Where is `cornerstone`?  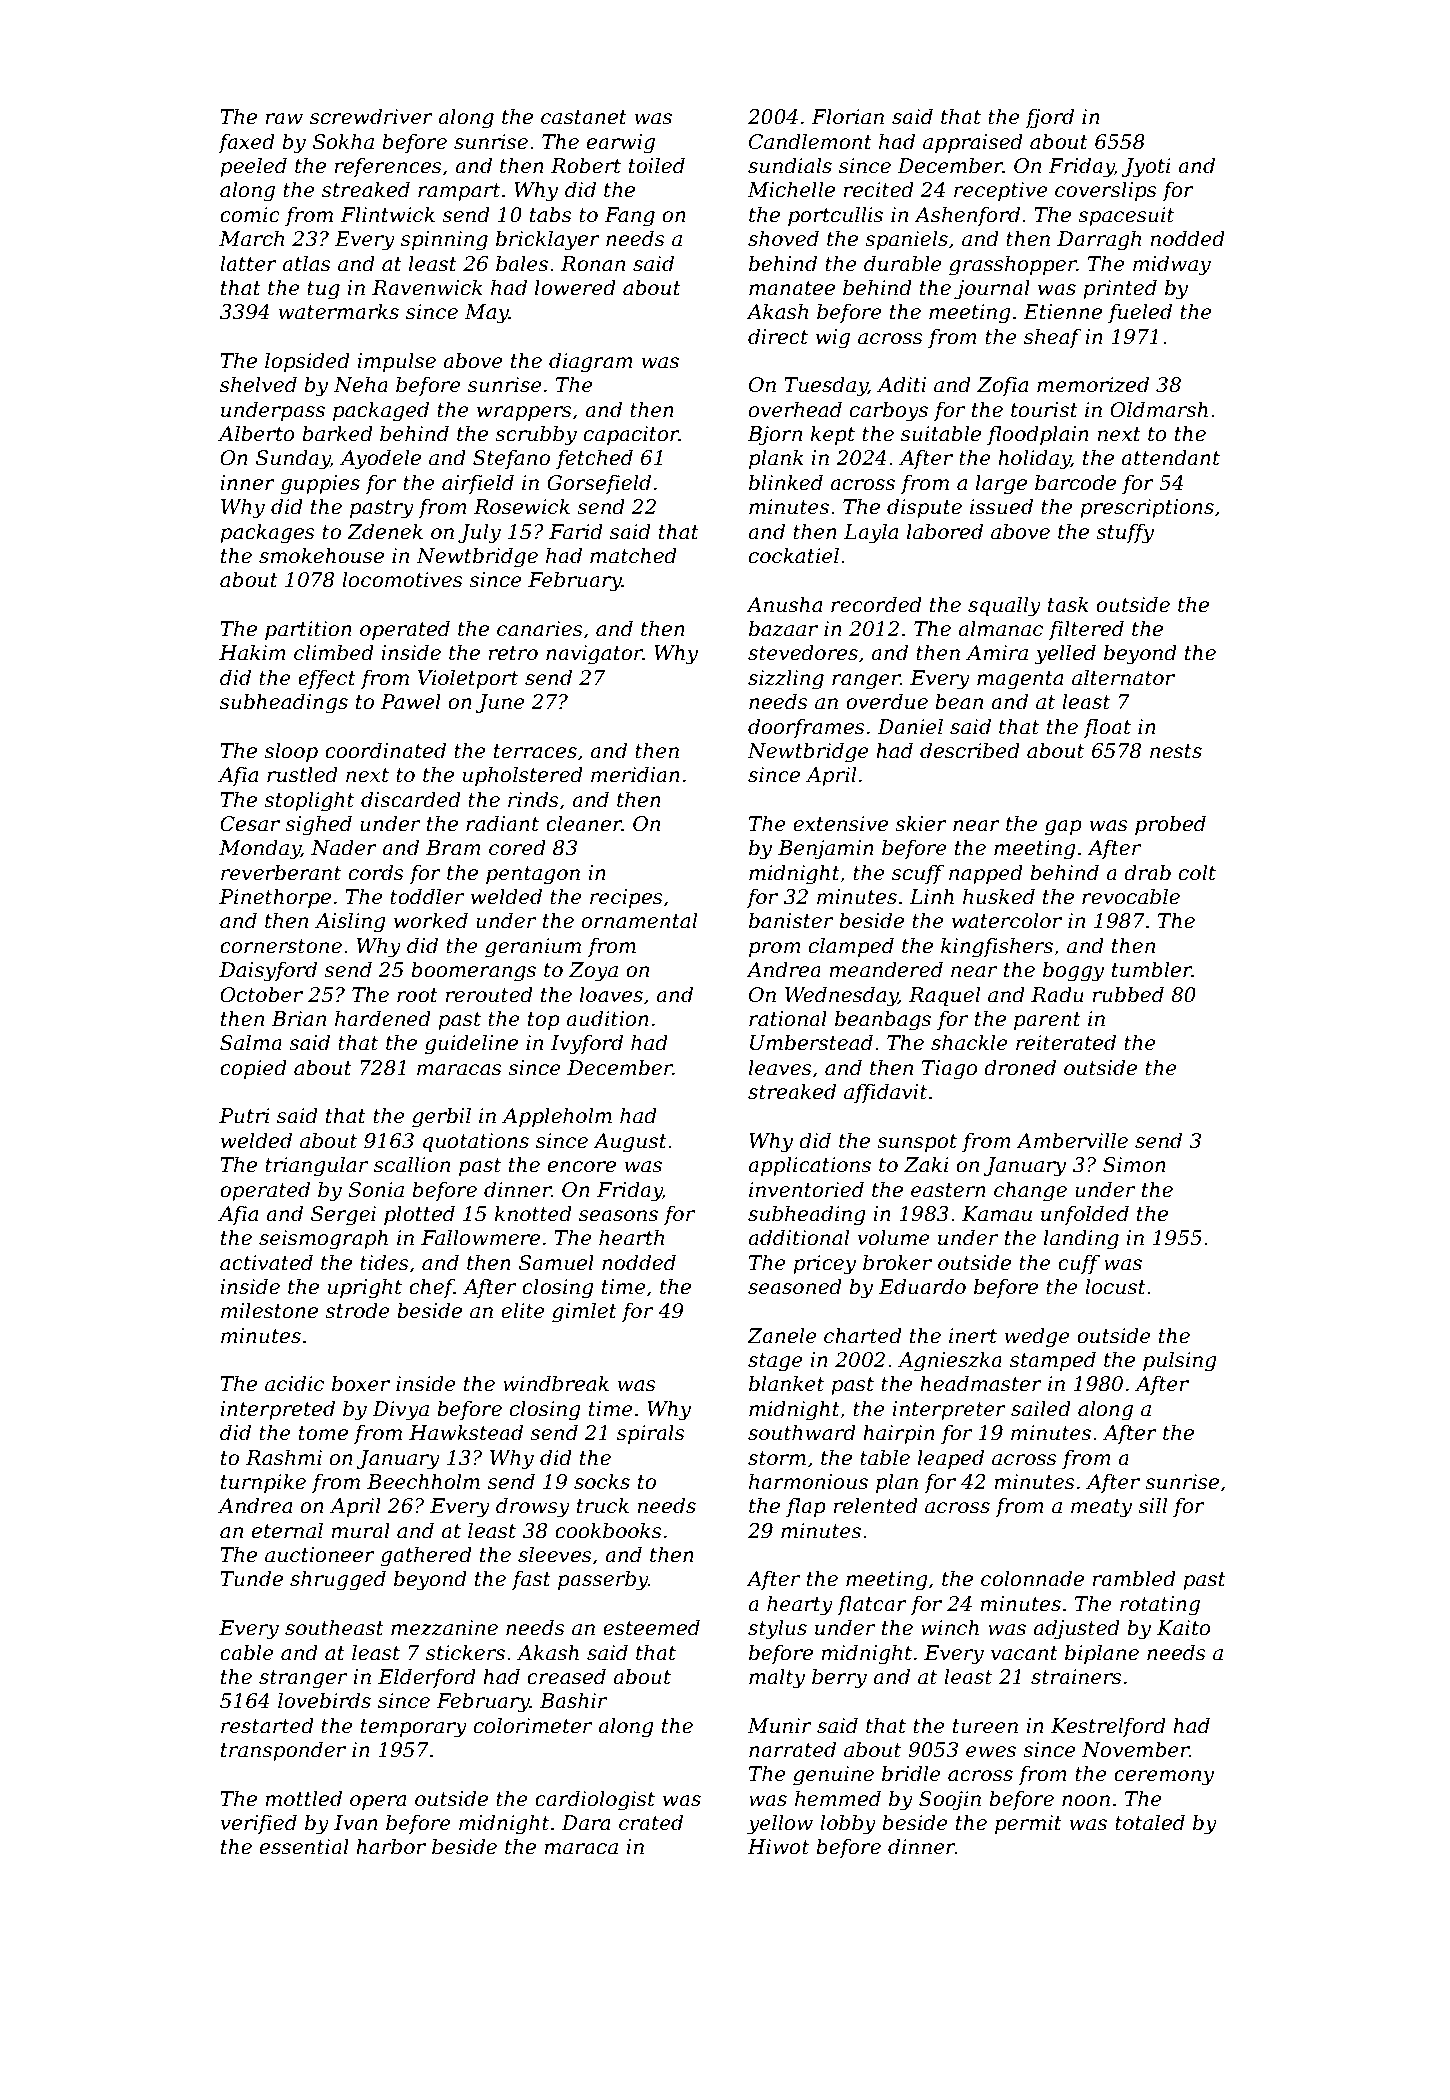 cornerstone is located at coordinates (281, 946).
